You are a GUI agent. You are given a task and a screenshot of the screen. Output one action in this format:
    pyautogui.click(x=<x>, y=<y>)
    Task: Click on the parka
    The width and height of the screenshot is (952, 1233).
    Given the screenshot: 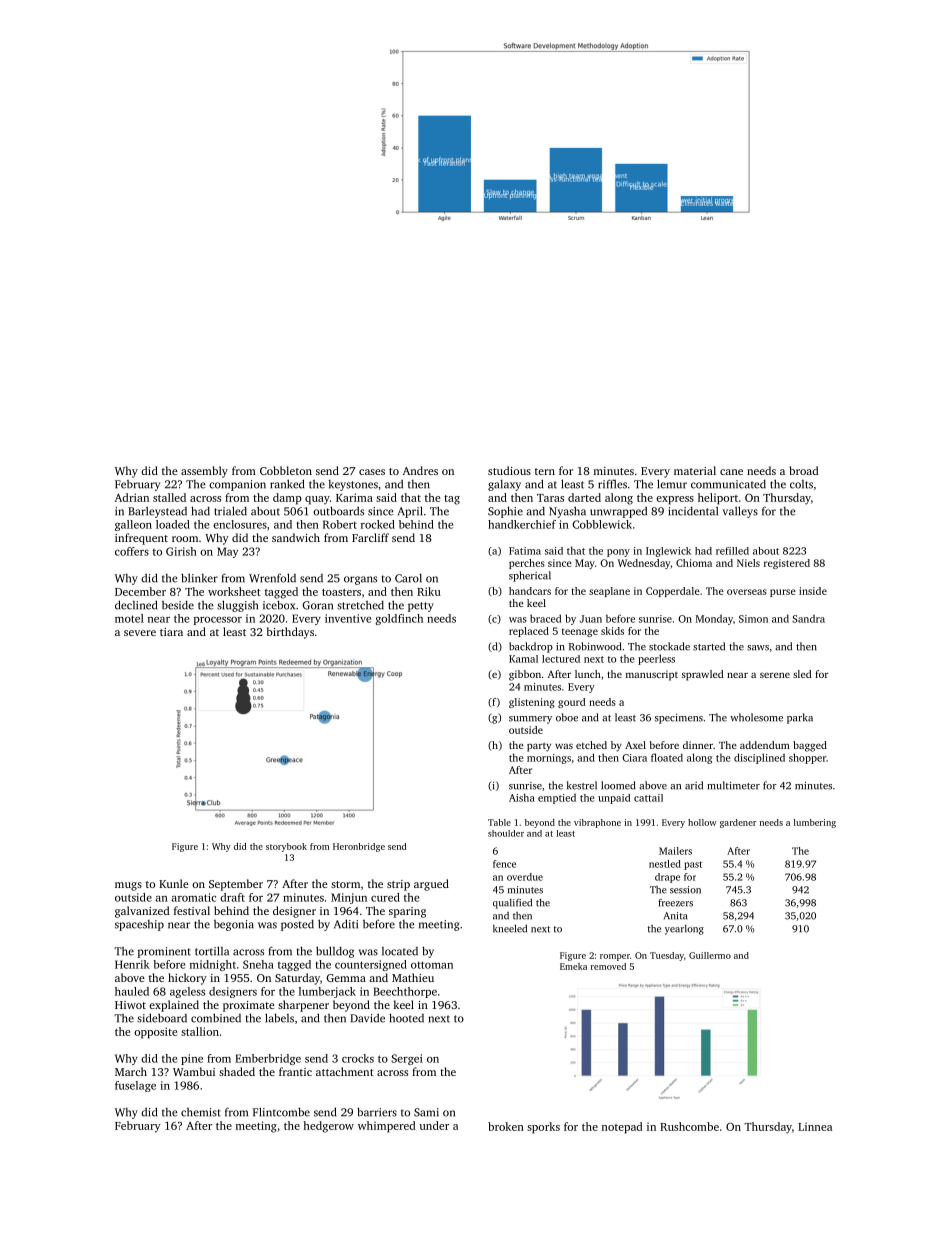 What is the action you would take?
    pyautogui.click(x=800, y=718)
